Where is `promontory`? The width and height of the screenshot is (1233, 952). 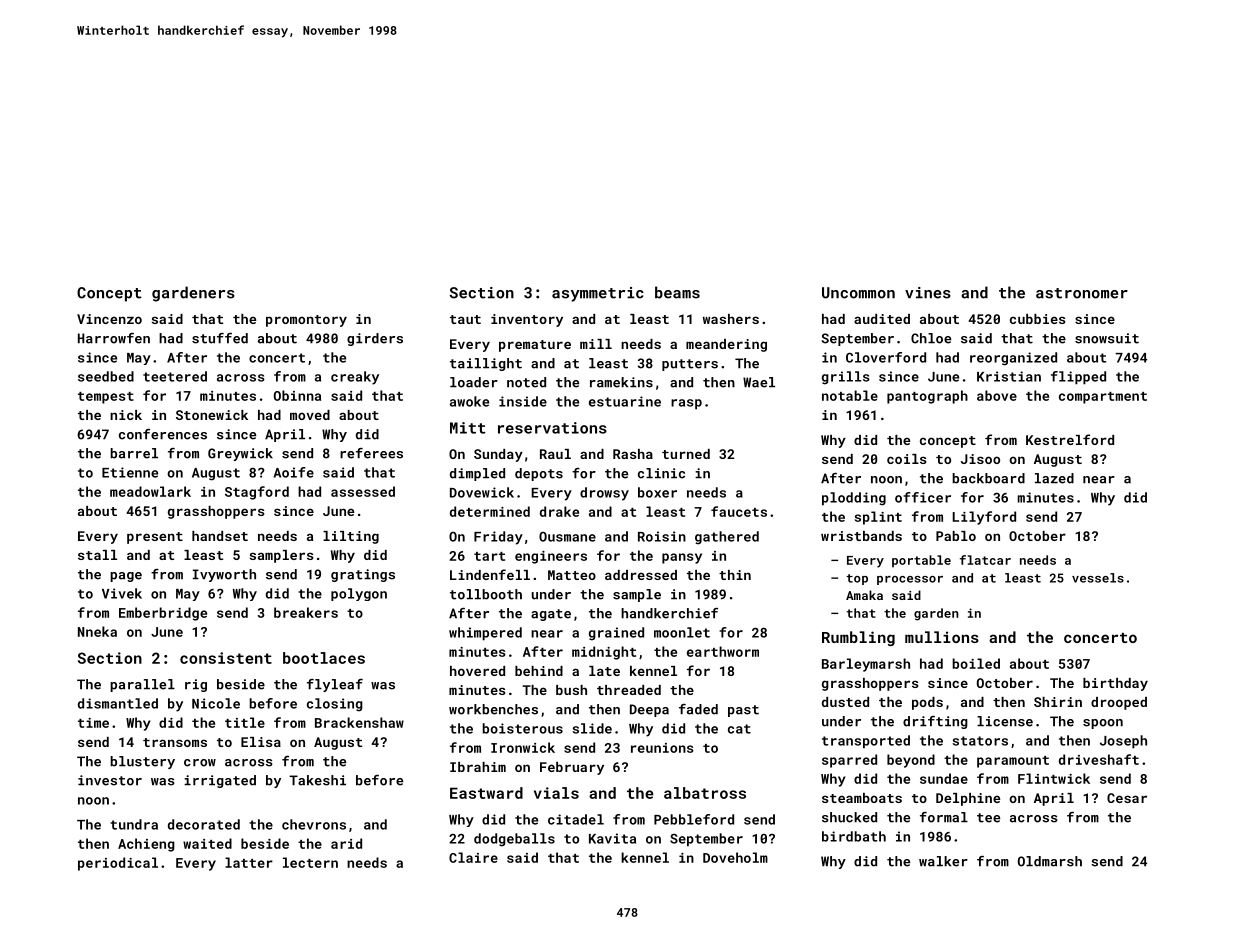
promontory is located at coordinates (306, 321).
